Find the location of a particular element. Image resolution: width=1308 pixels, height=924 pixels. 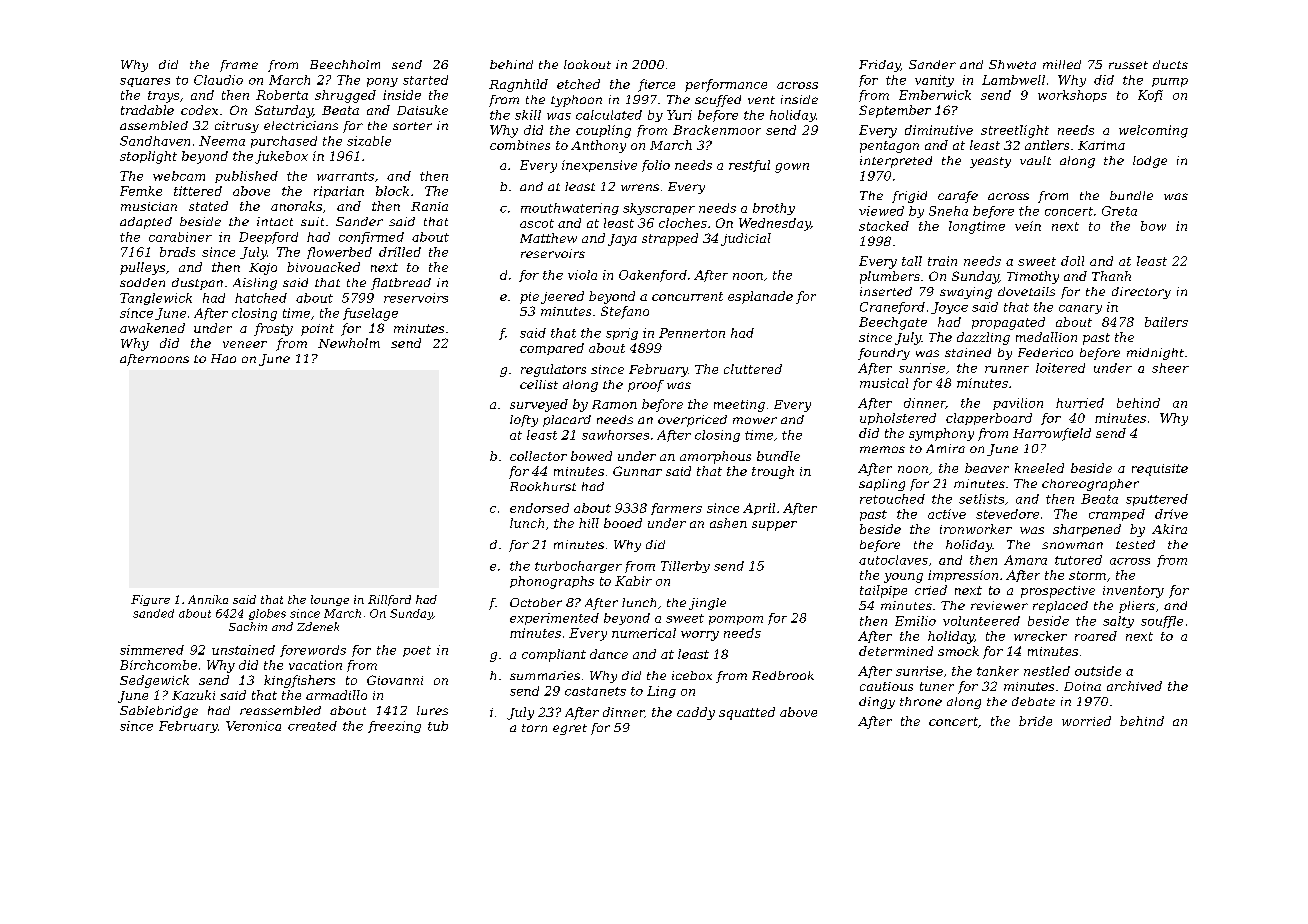

determined is located at coordinates (896, 651).
